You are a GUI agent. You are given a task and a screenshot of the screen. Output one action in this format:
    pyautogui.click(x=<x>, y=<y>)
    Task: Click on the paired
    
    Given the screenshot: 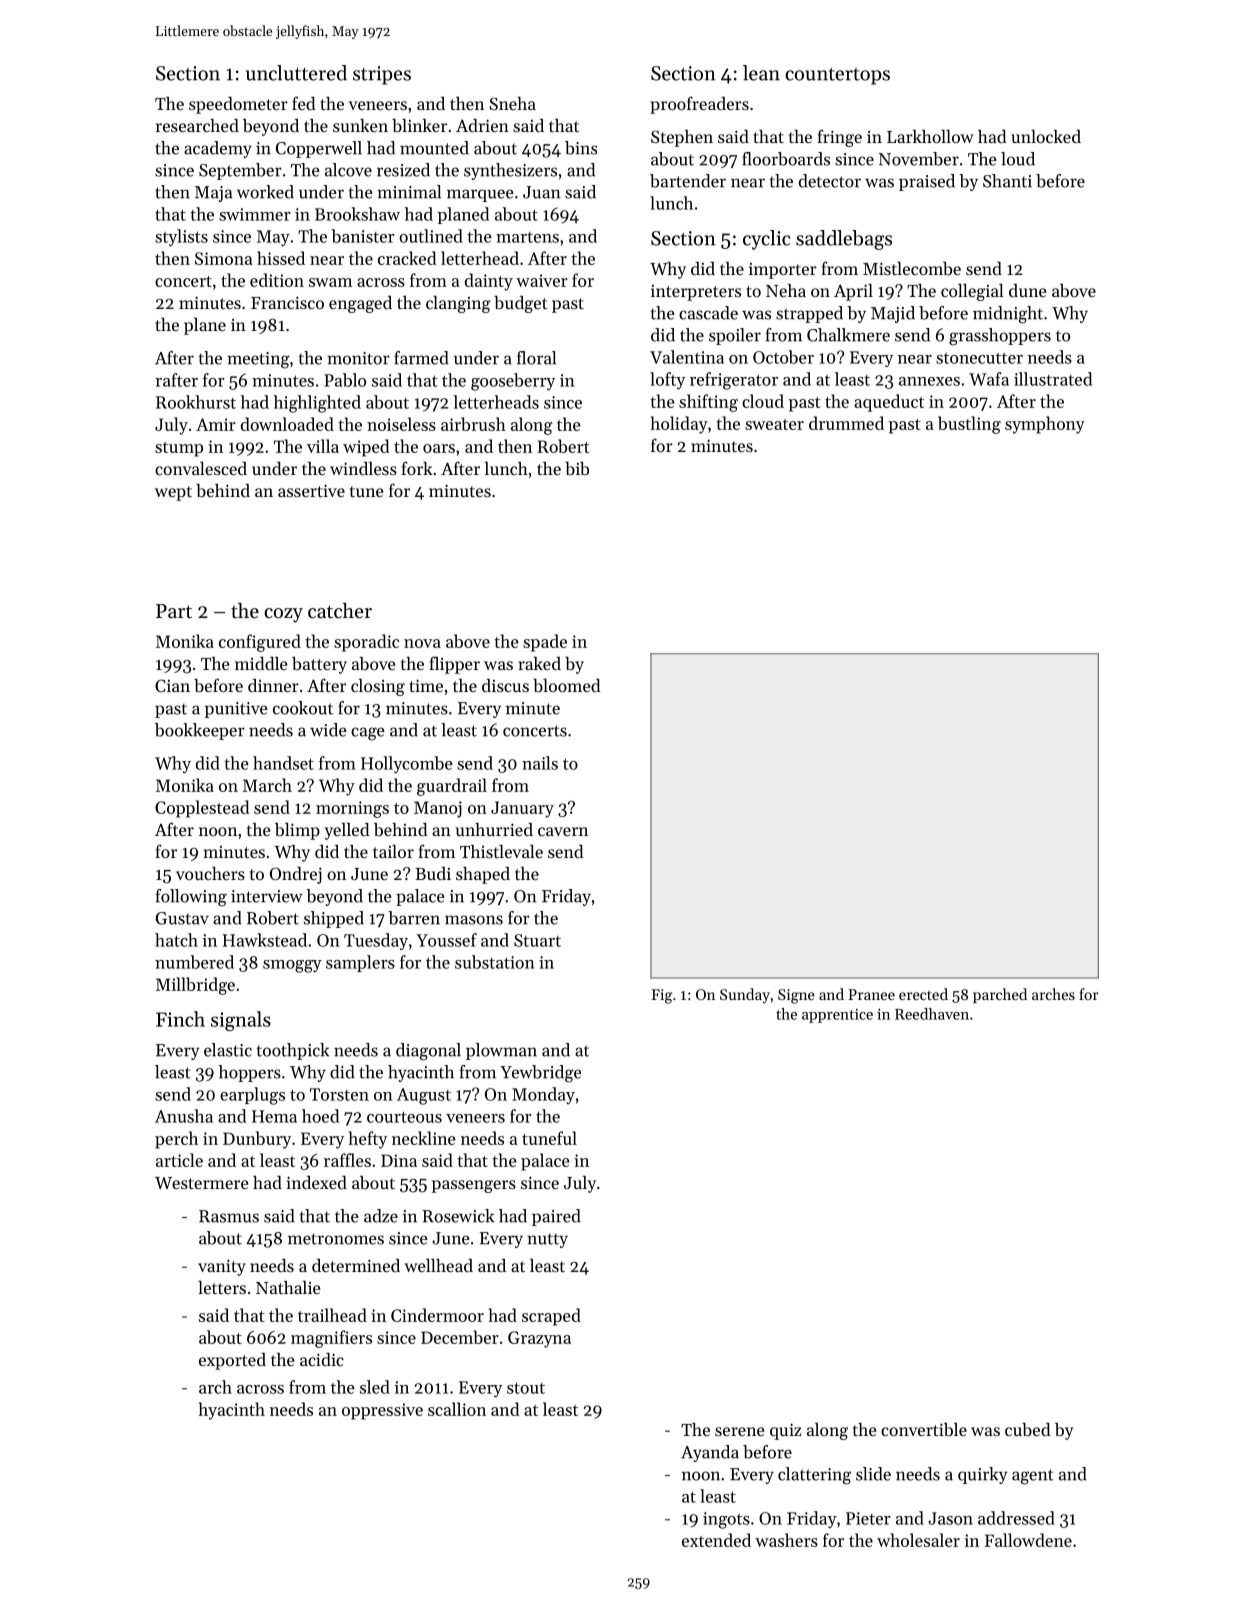 What is the action you would take?
    pyautogui.click(x=556, y=1217)
